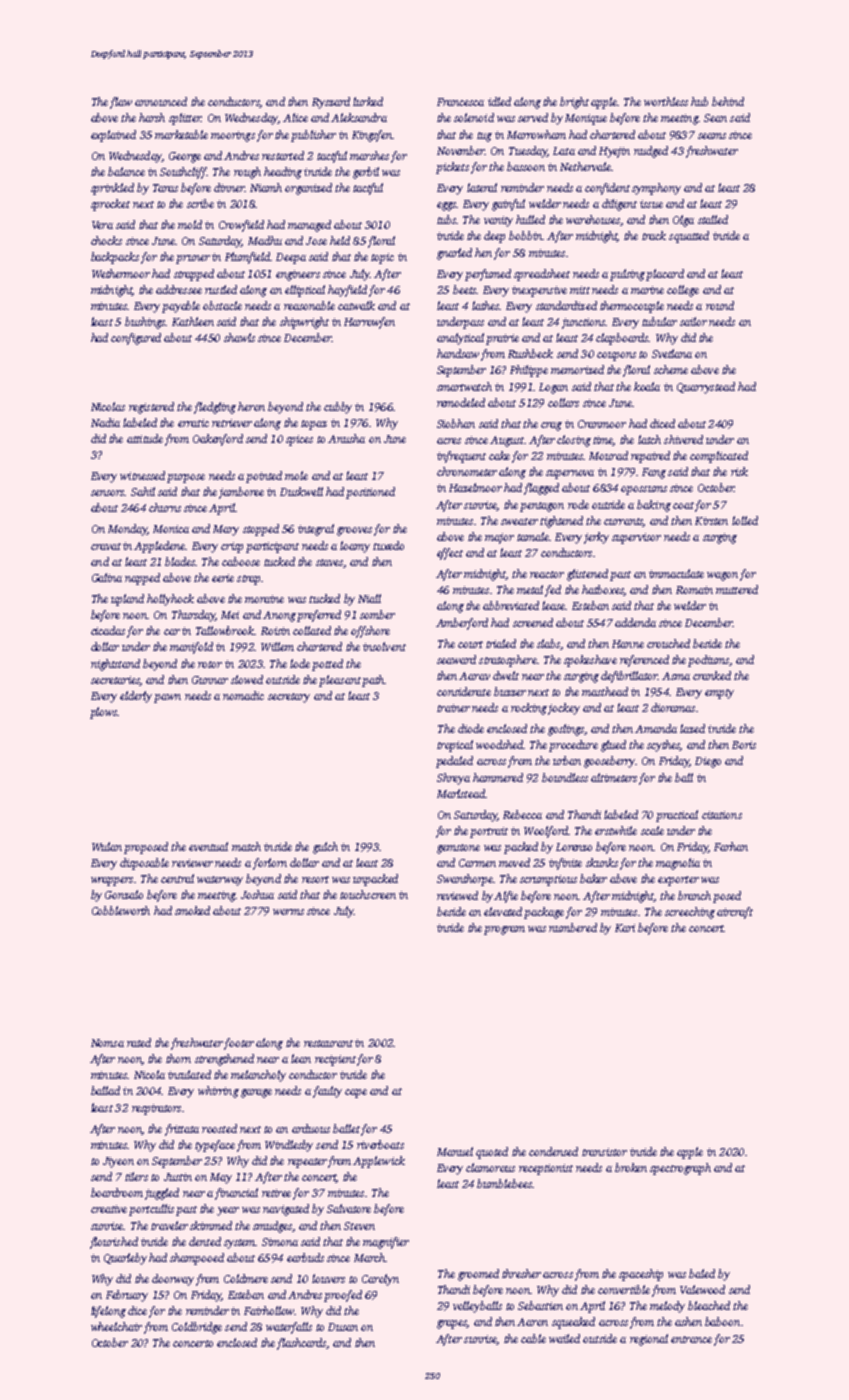 The height and width of the screenshot is (1400, 849). Describe the element at coordinates (190, 224) in the screenshot. I see `mold` at that location.
